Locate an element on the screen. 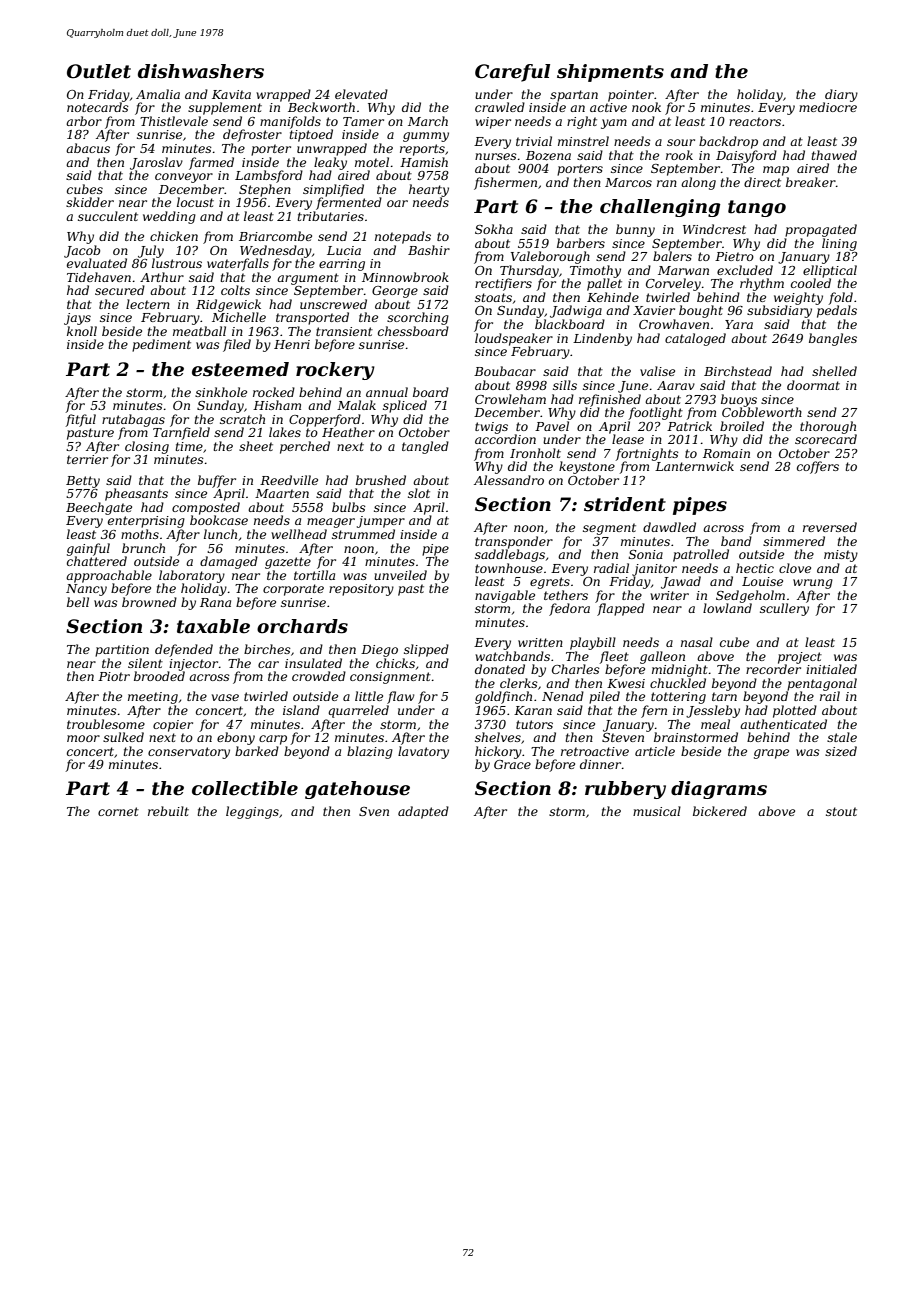 The width and height of the screenshot is (924, 1308). buffer is located at coordinates (217, 481).
